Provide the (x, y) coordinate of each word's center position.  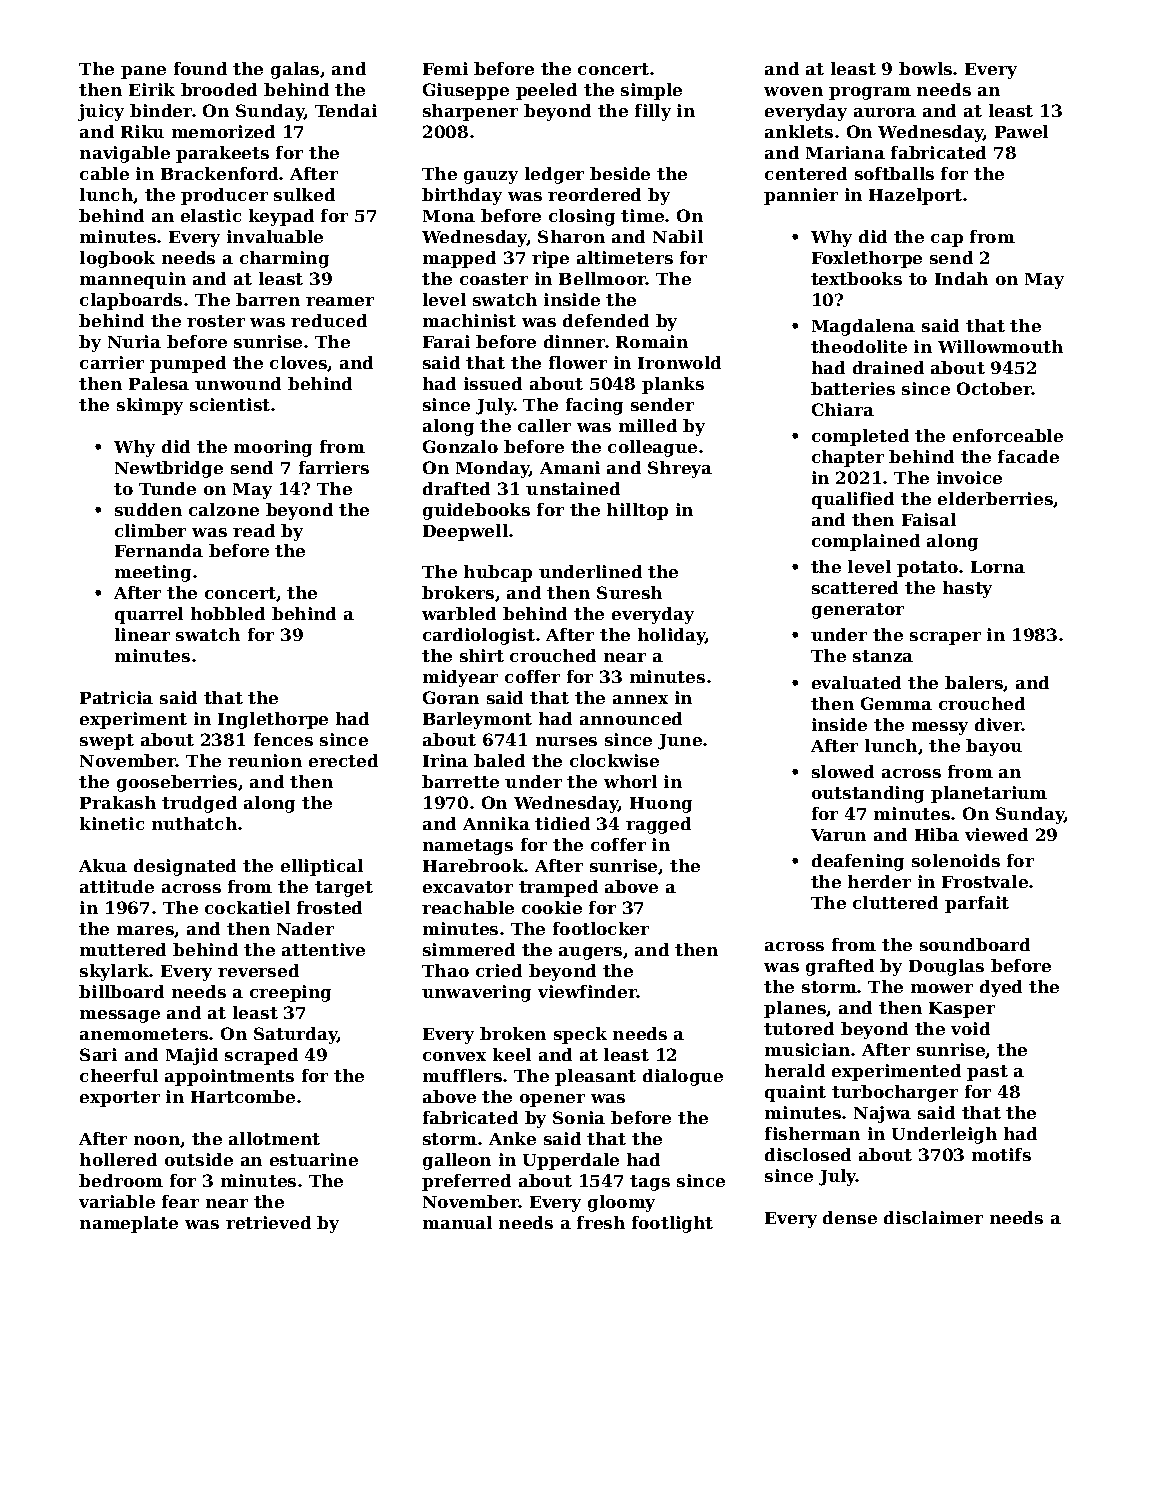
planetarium (989, 794)
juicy (101, 112)
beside (620, 173)
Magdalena (863, 327)
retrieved (268, 1222)
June (680, 742)
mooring (273, 448)
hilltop (637, 511)
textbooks (856, 278)
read (254, 530)
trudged (199, 804)
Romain (652, 341)
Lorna (998, 567)
